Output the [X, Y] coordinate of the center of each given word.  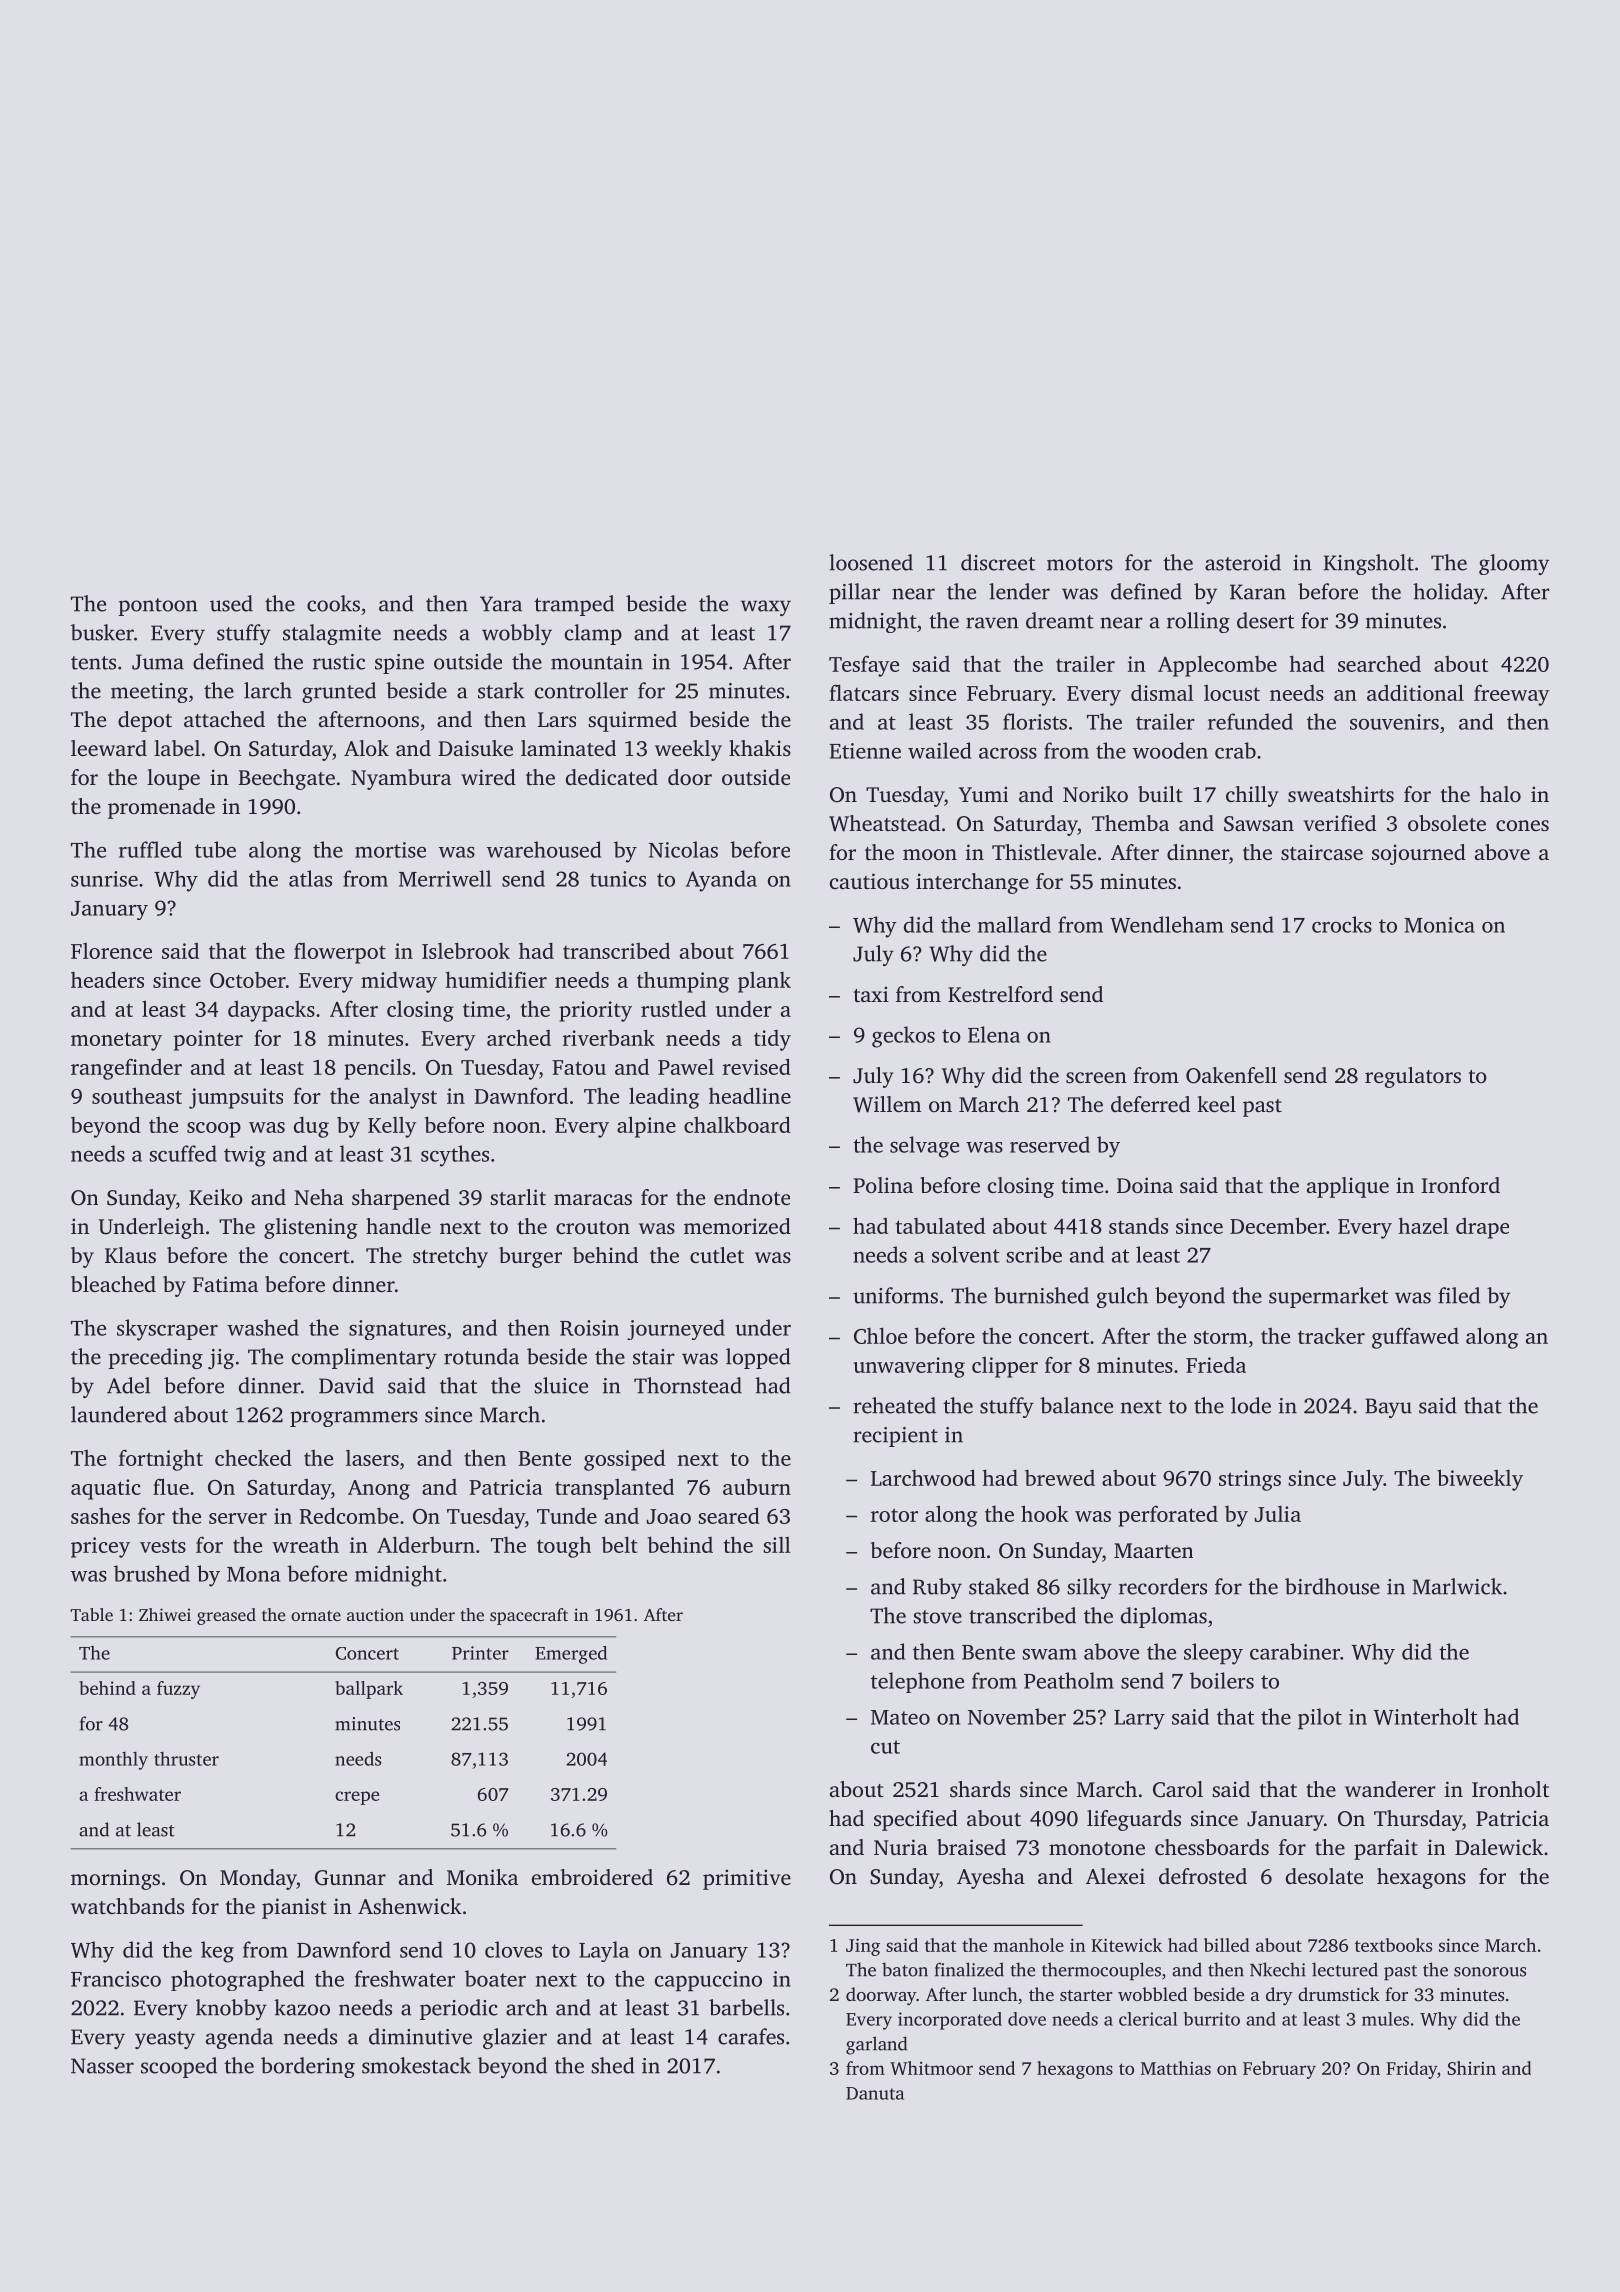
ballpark [369, 1690]
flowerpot [340, 953]
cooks [333, 603]
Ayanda [721, 881]
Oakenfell [1231, 1075]
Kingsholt [1369, 564]
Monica [1439, 925]
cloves [513, 1949]
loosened [871, 562]
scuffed [183, 1153]
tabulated [940, 1225]
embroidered [592, 1877]
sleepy [1213, 1654]
